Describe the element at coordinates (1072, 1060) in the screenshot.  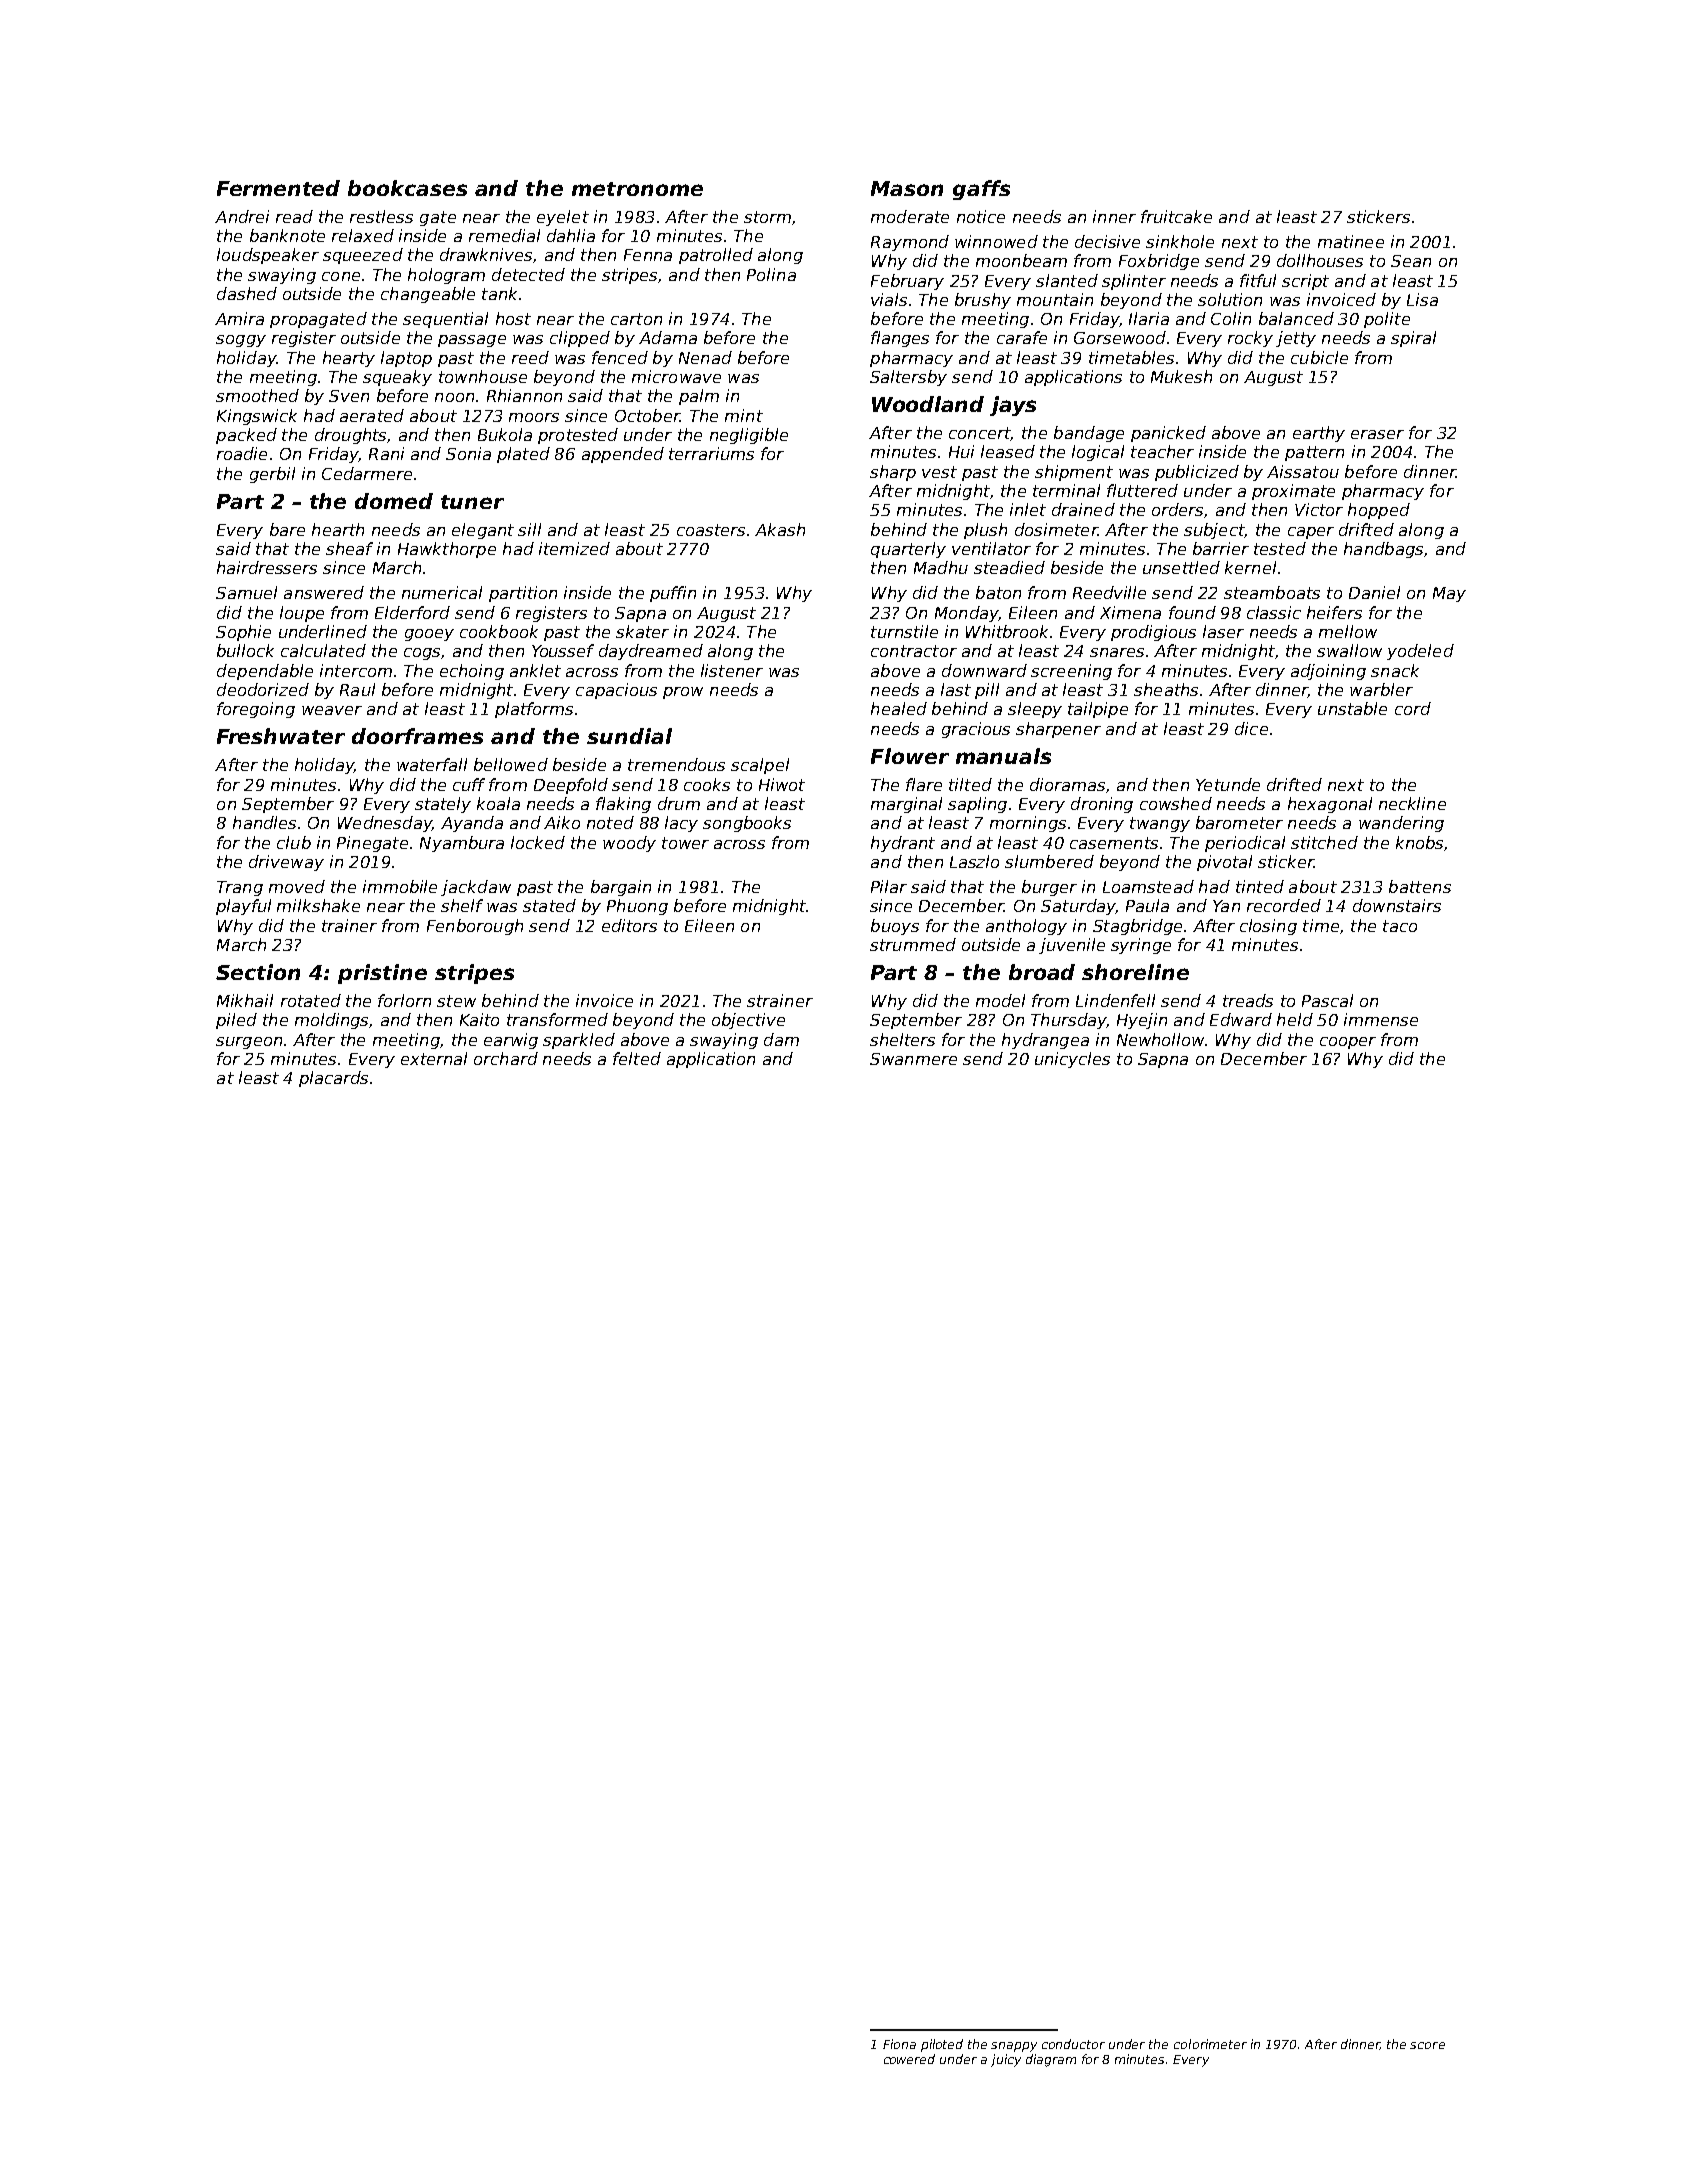
I see `unicycles` at that location.
